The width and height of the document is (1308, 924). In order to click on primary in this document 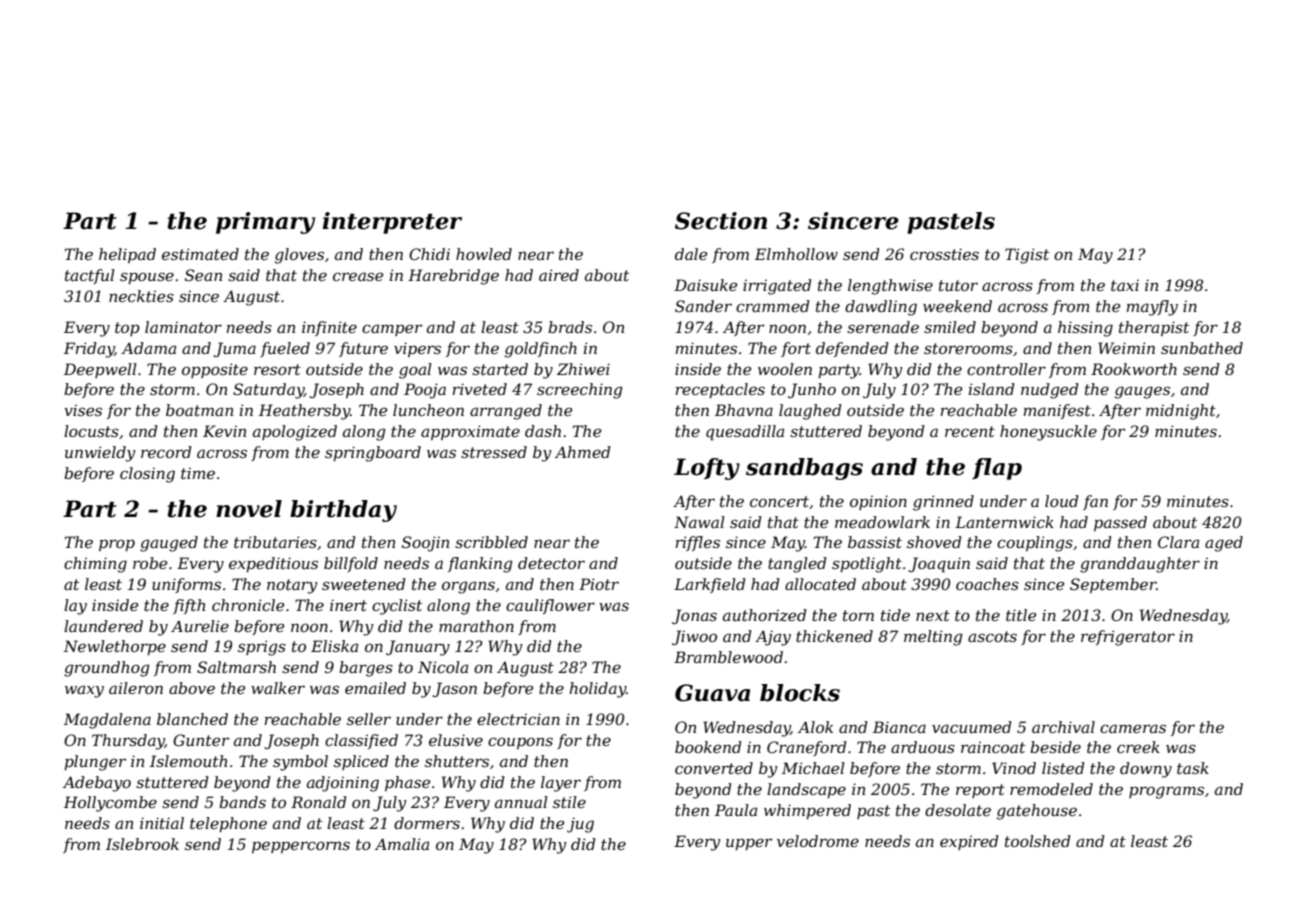, I will do `click(265, 223)`.
